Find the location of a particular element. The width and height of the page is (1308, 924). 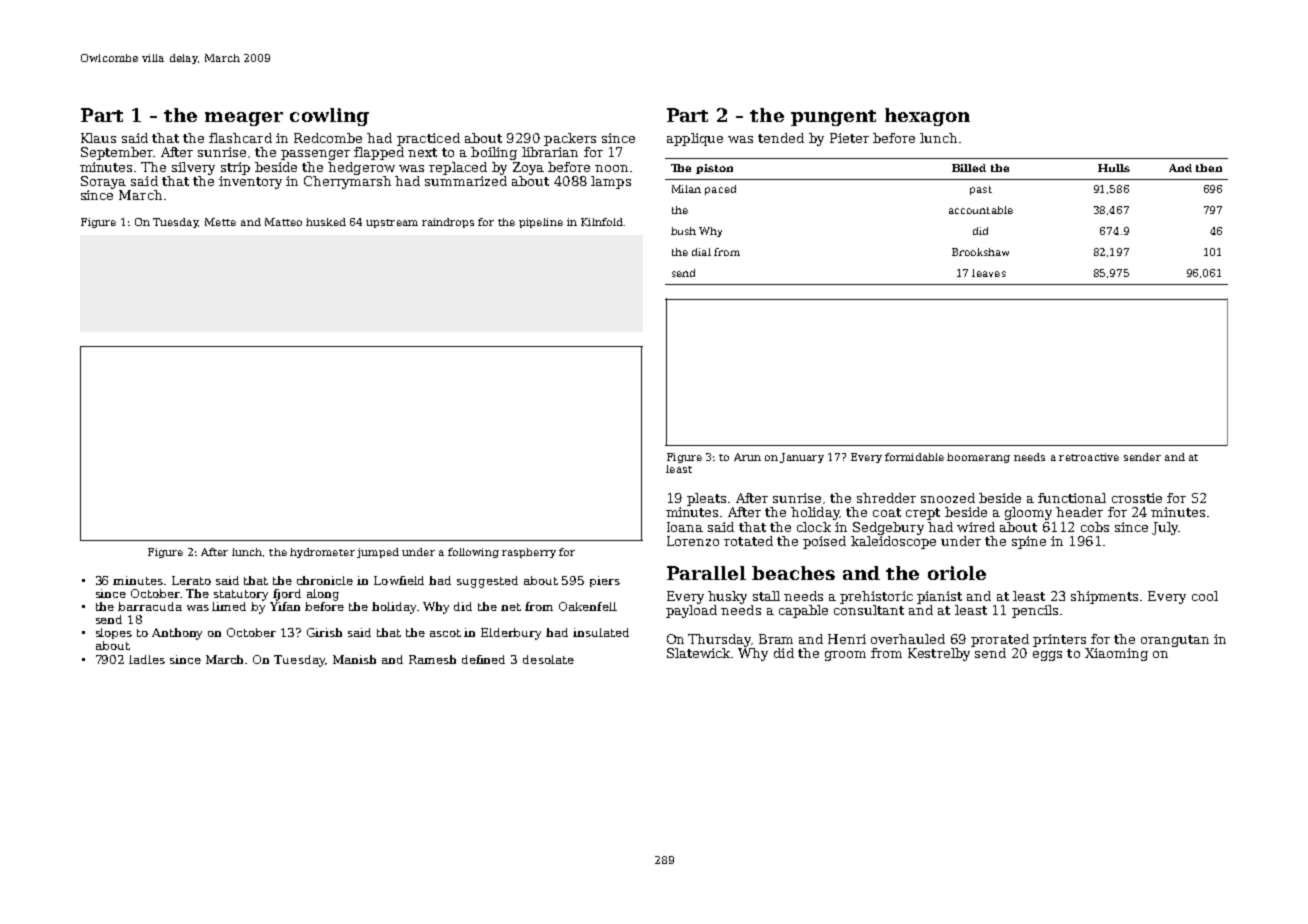

tended is located at coordinates (781, 138).
